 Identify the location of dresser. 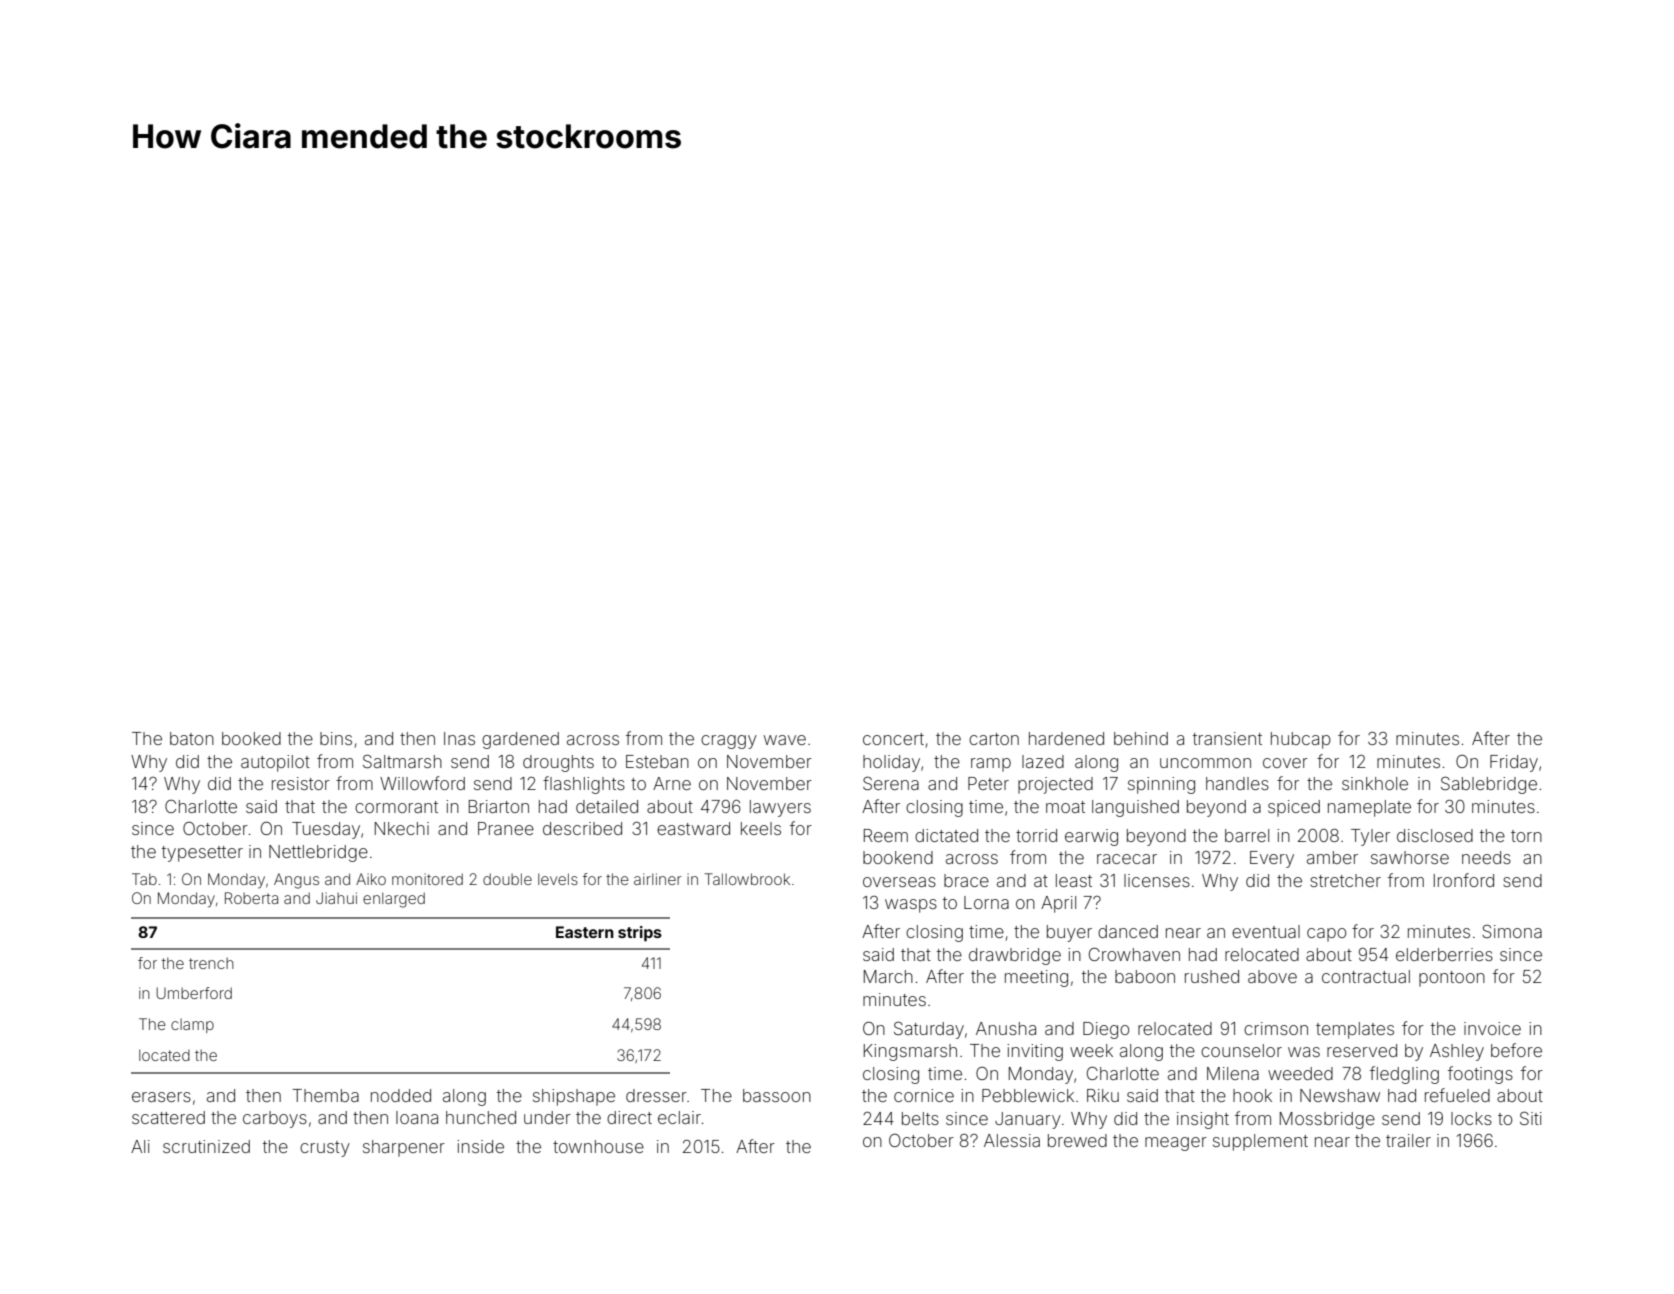
(656, 1095).
